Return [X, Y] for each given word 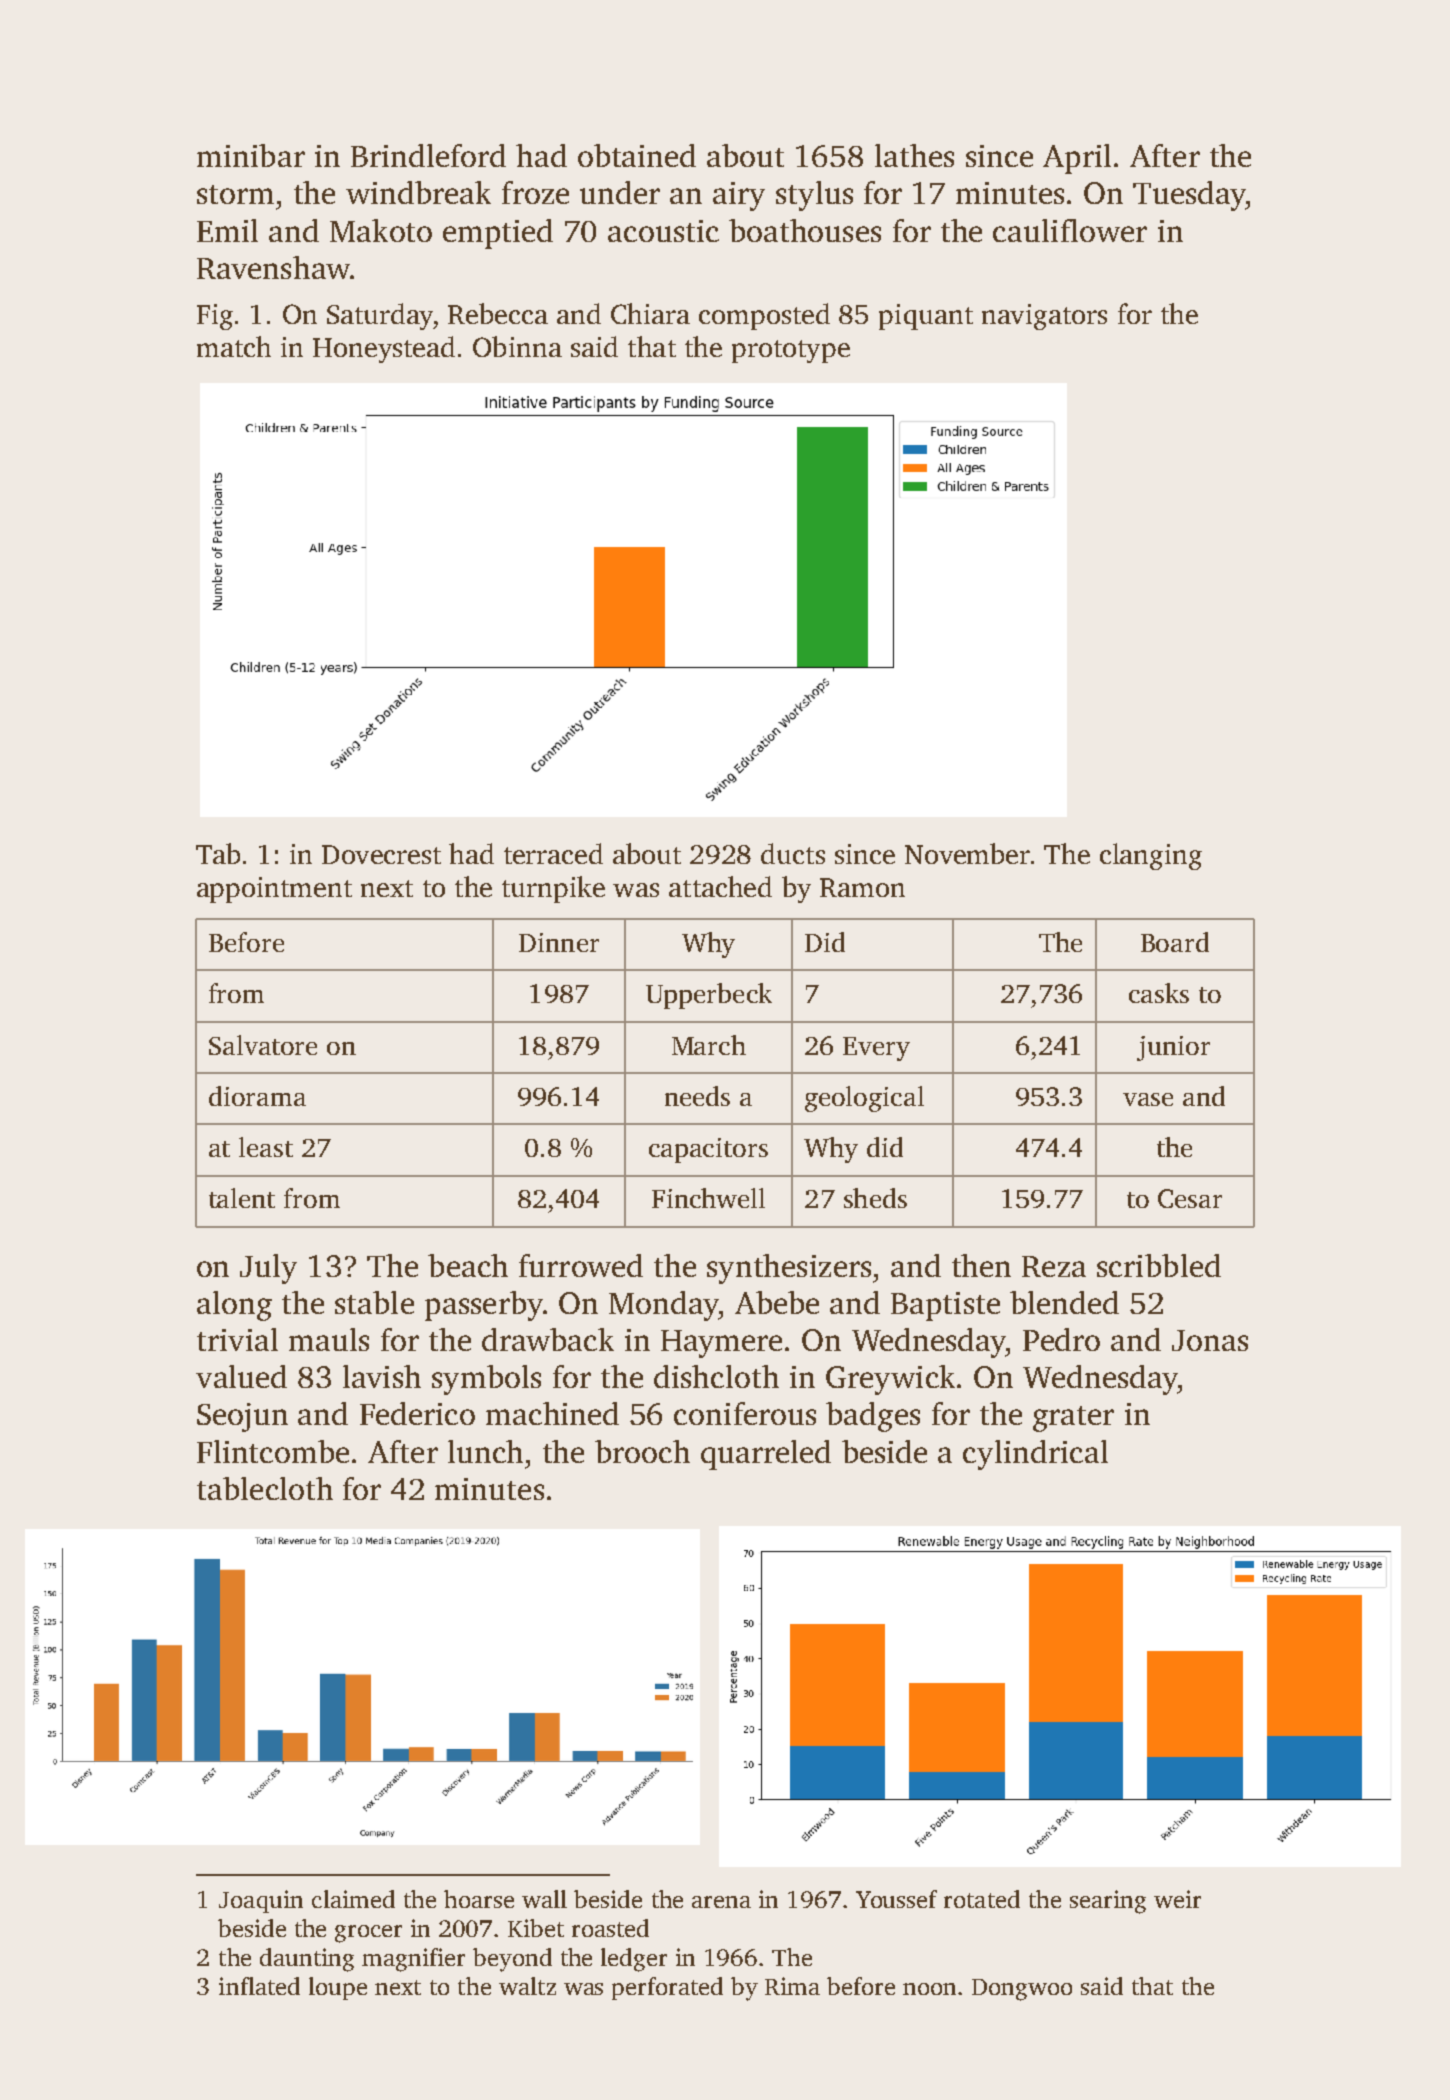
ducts [793, 853]
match [234, 346]
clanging [1151, 856]
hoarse [479, 1899]
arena [721, 1902]
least [266, 1147]
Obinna [517, 346]
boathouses [805, 230]
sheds [875, 1198]
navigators [1044, 317]
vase [1148, 1099]
